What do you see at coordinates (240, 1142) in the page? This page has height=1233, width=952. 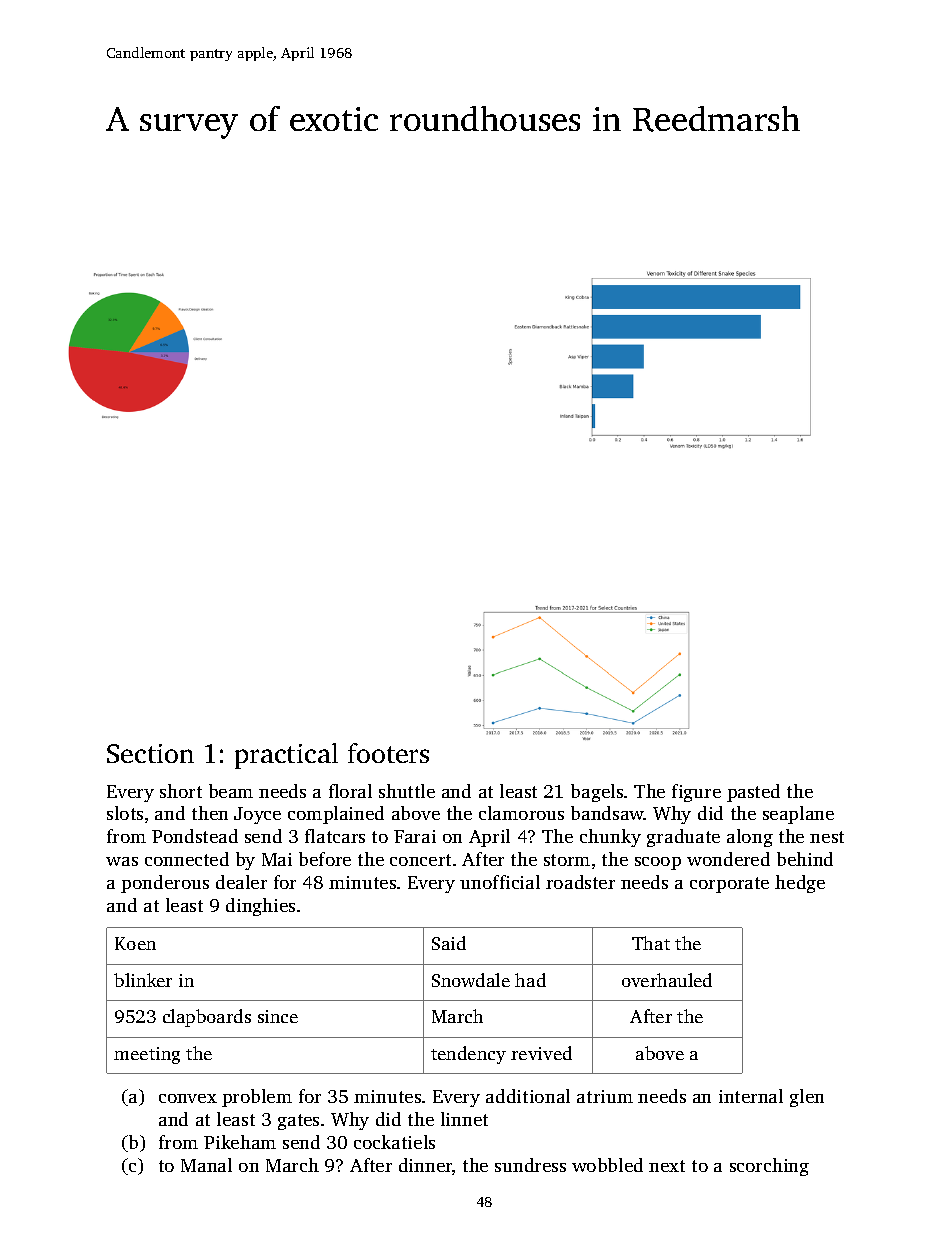 I see `Pikeham` at bounding box center [240, 1142].
